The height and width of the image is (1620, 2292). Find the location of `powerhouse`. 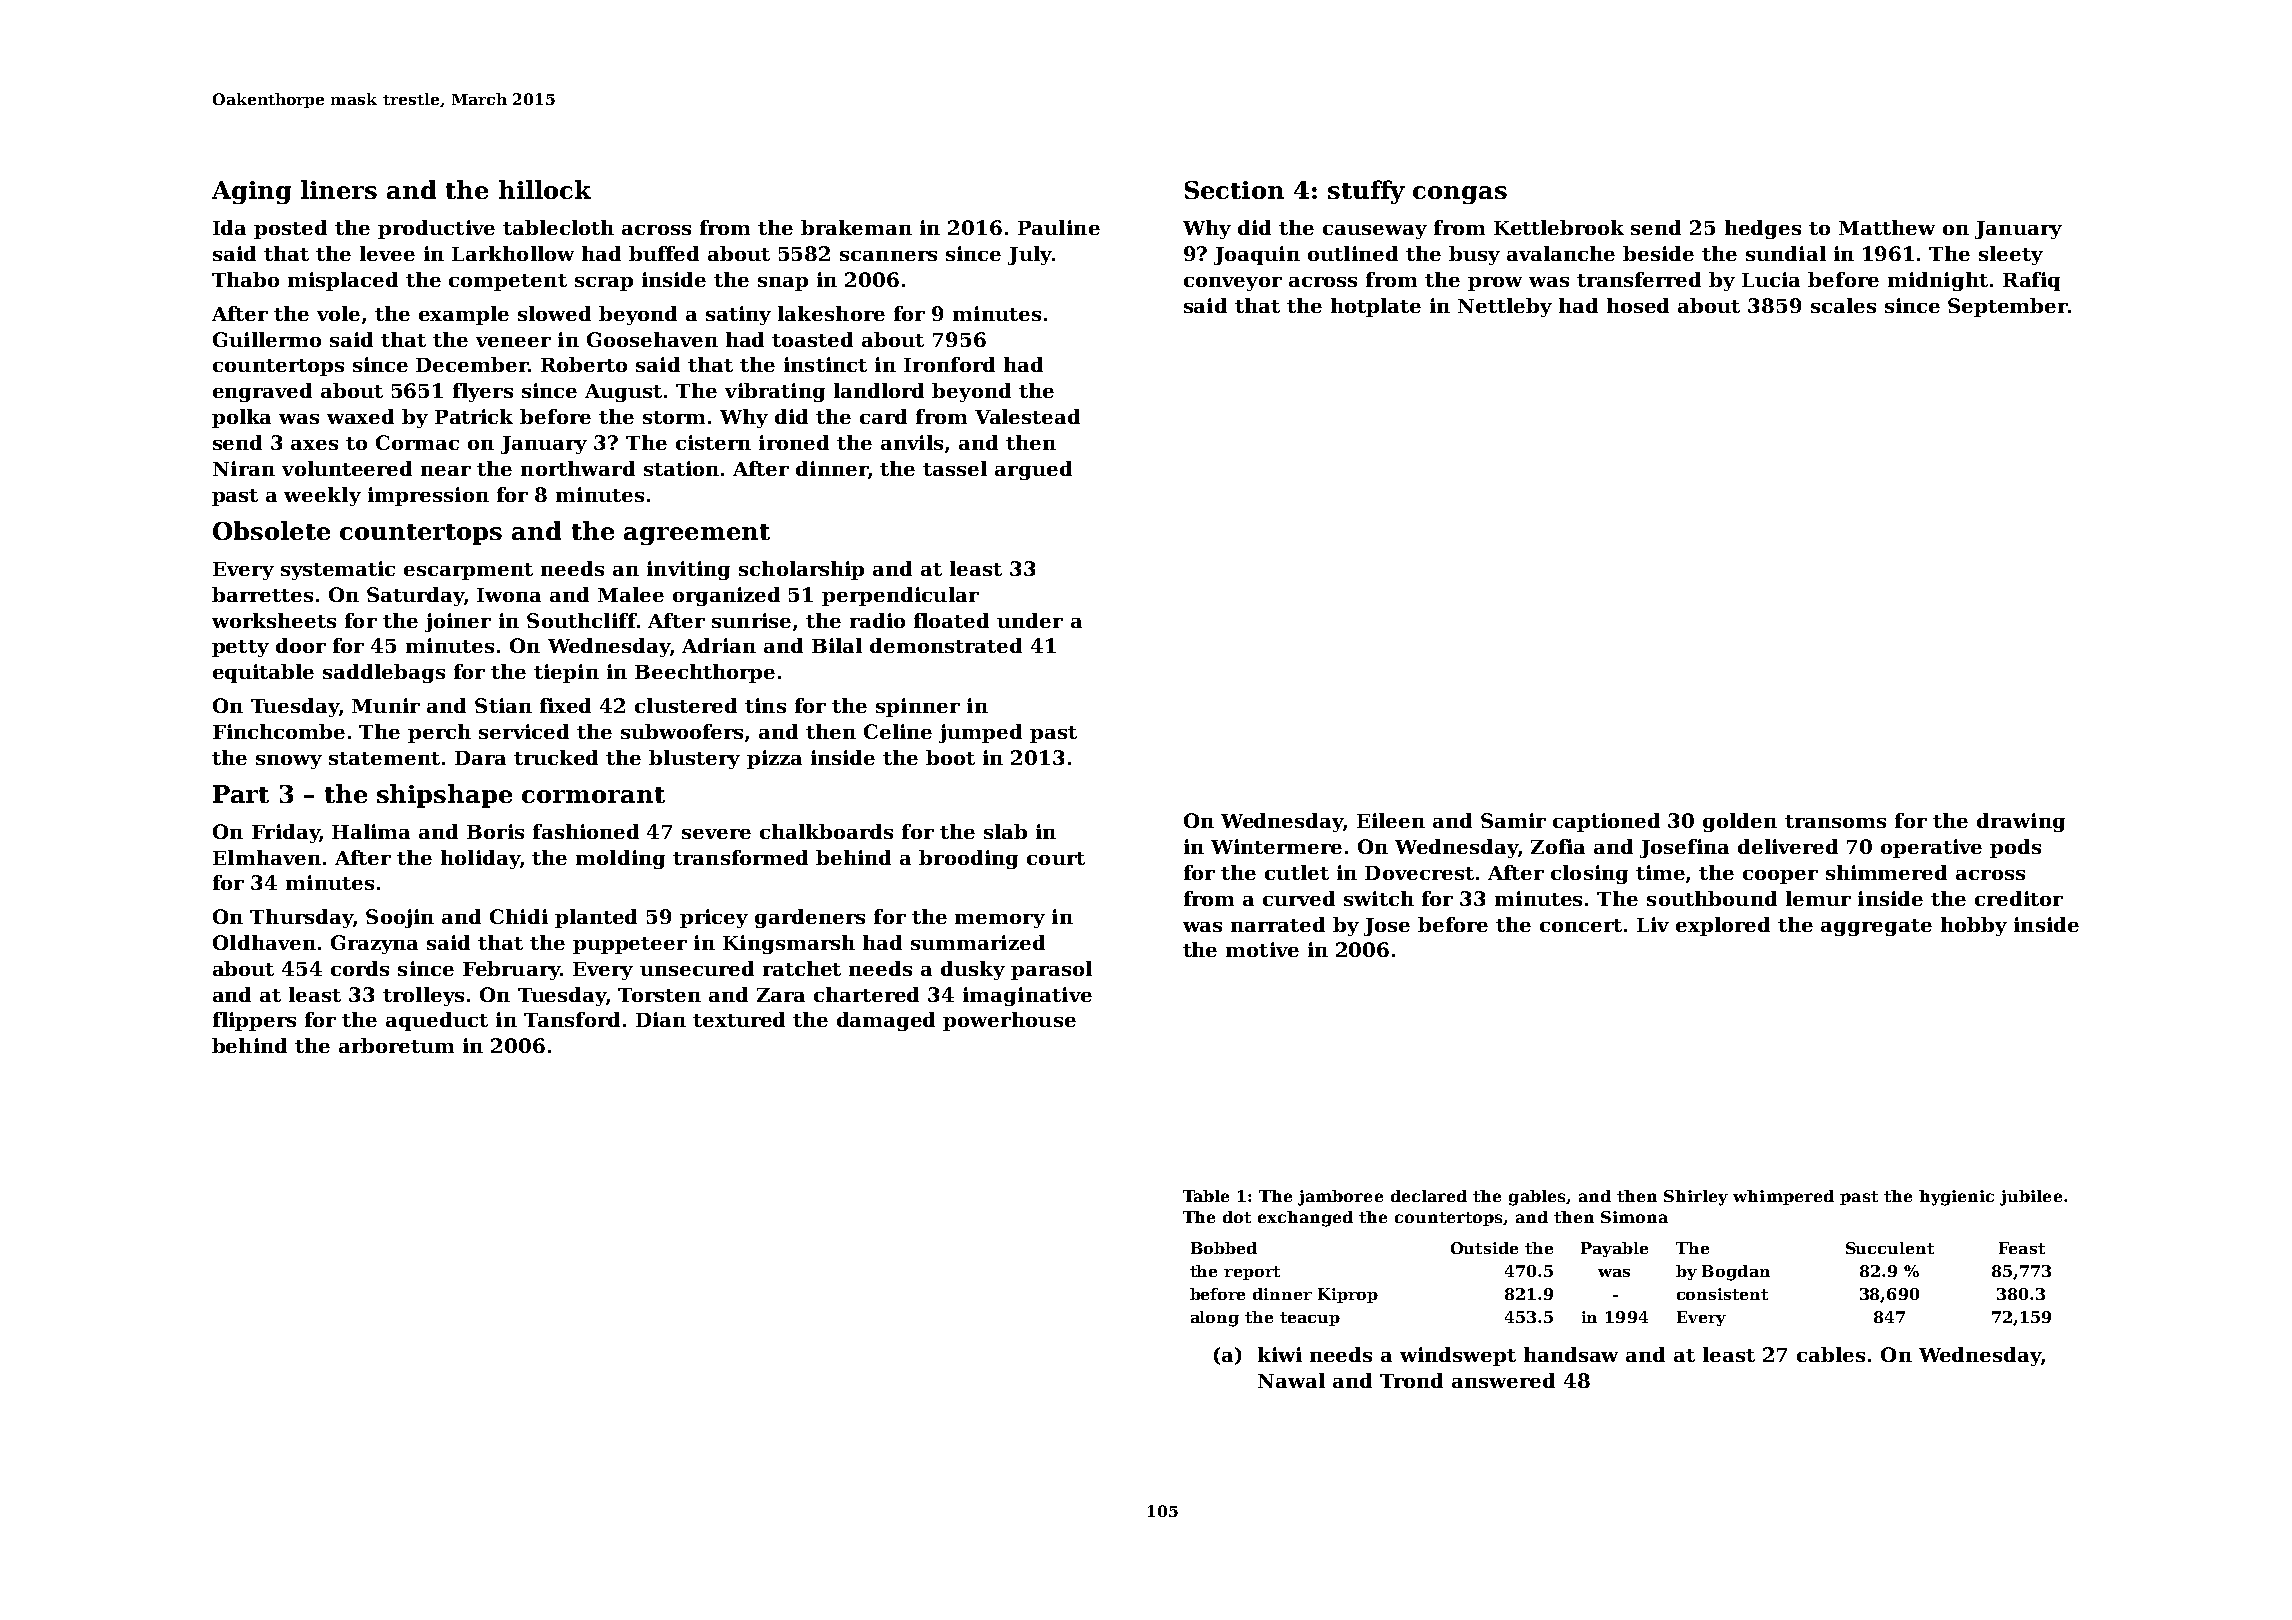

powerhouse is located at coordinates (1009, 1021).
